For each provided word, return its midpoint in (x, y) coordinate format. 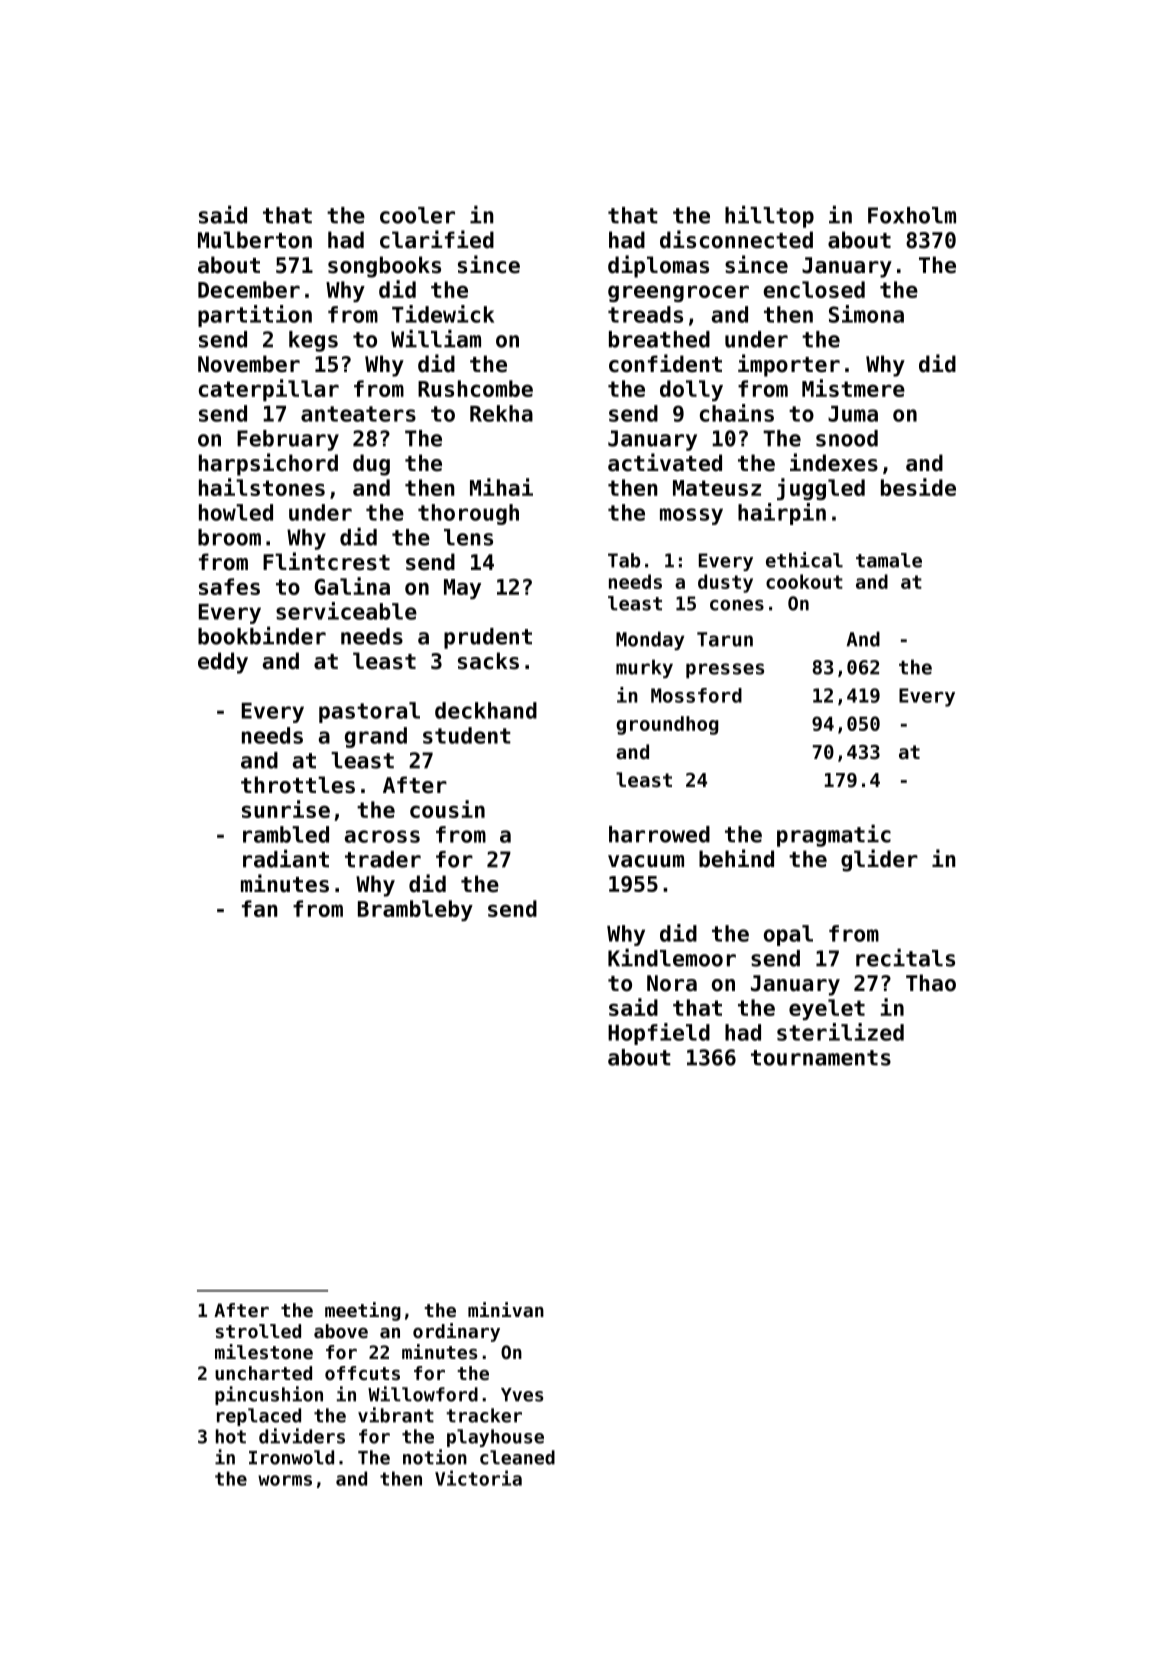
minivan (506, 1309)
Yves (522, 1395)
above (341, 1331)
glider (879, 860)
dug (371, 465)
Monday (650, 640)
